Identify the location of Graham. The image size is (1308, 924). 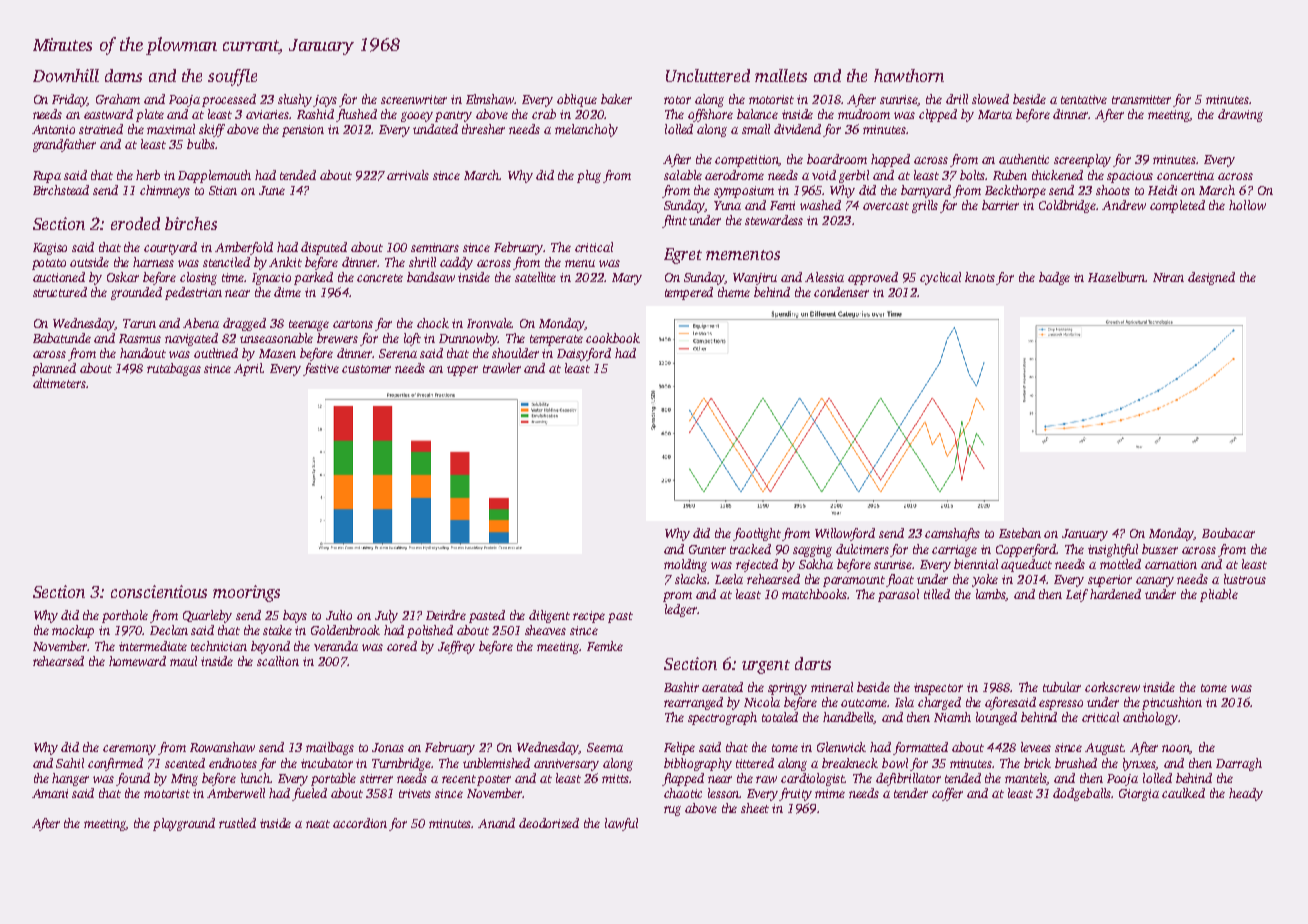
(118, 99).
